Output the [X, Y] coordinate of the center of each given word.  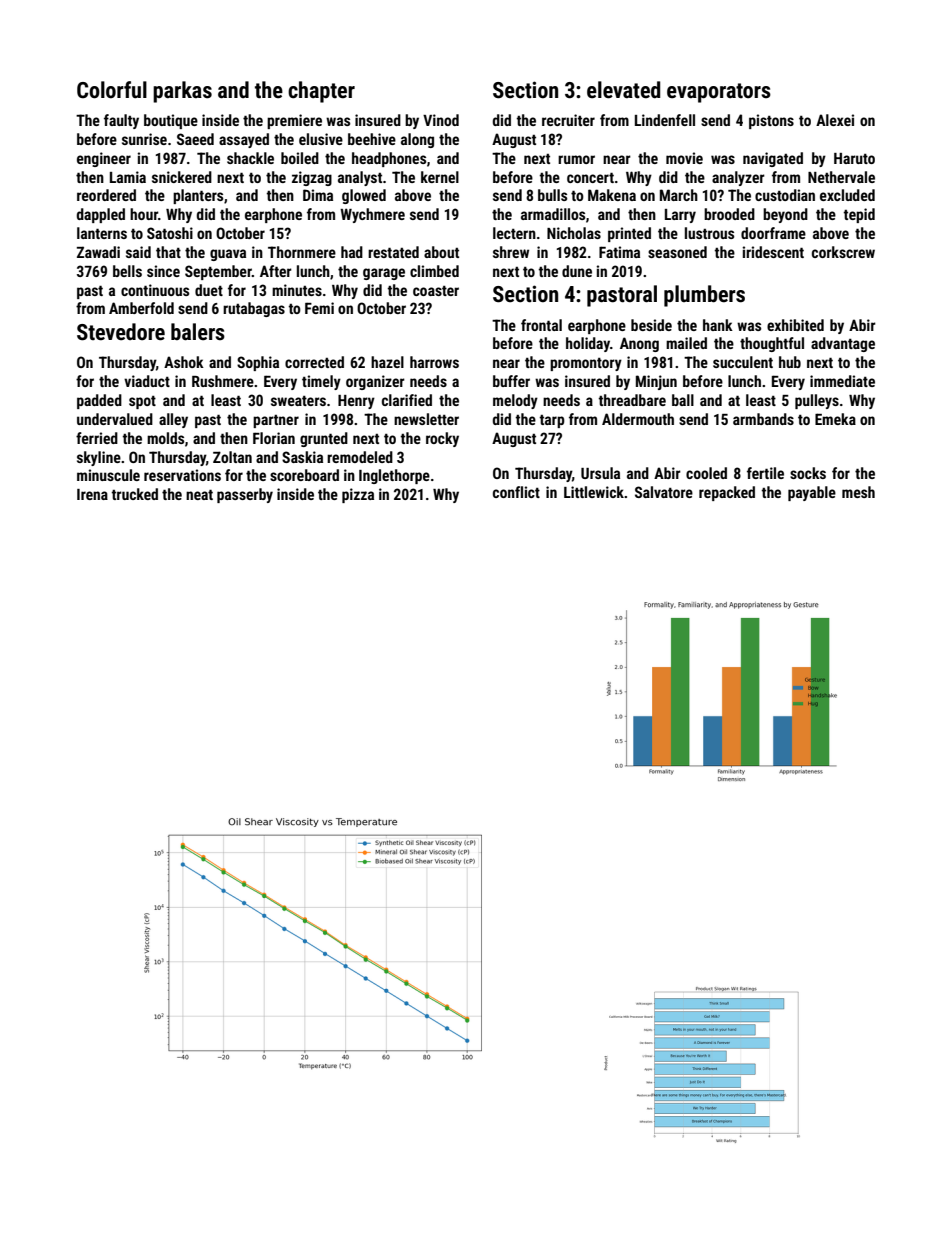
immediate [842, 381]
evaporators [719, 93]
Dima [318, 195]
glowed [364, 196]
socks [808, 473]
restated [393, 252]
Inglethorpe [394, 476]
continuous [155, 290]
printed [629, 234]
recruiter [568, 120]
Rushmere [223, 381]
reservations [182, 475]
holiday [588, 344]
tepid [859, 215]
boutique [171, 121]
